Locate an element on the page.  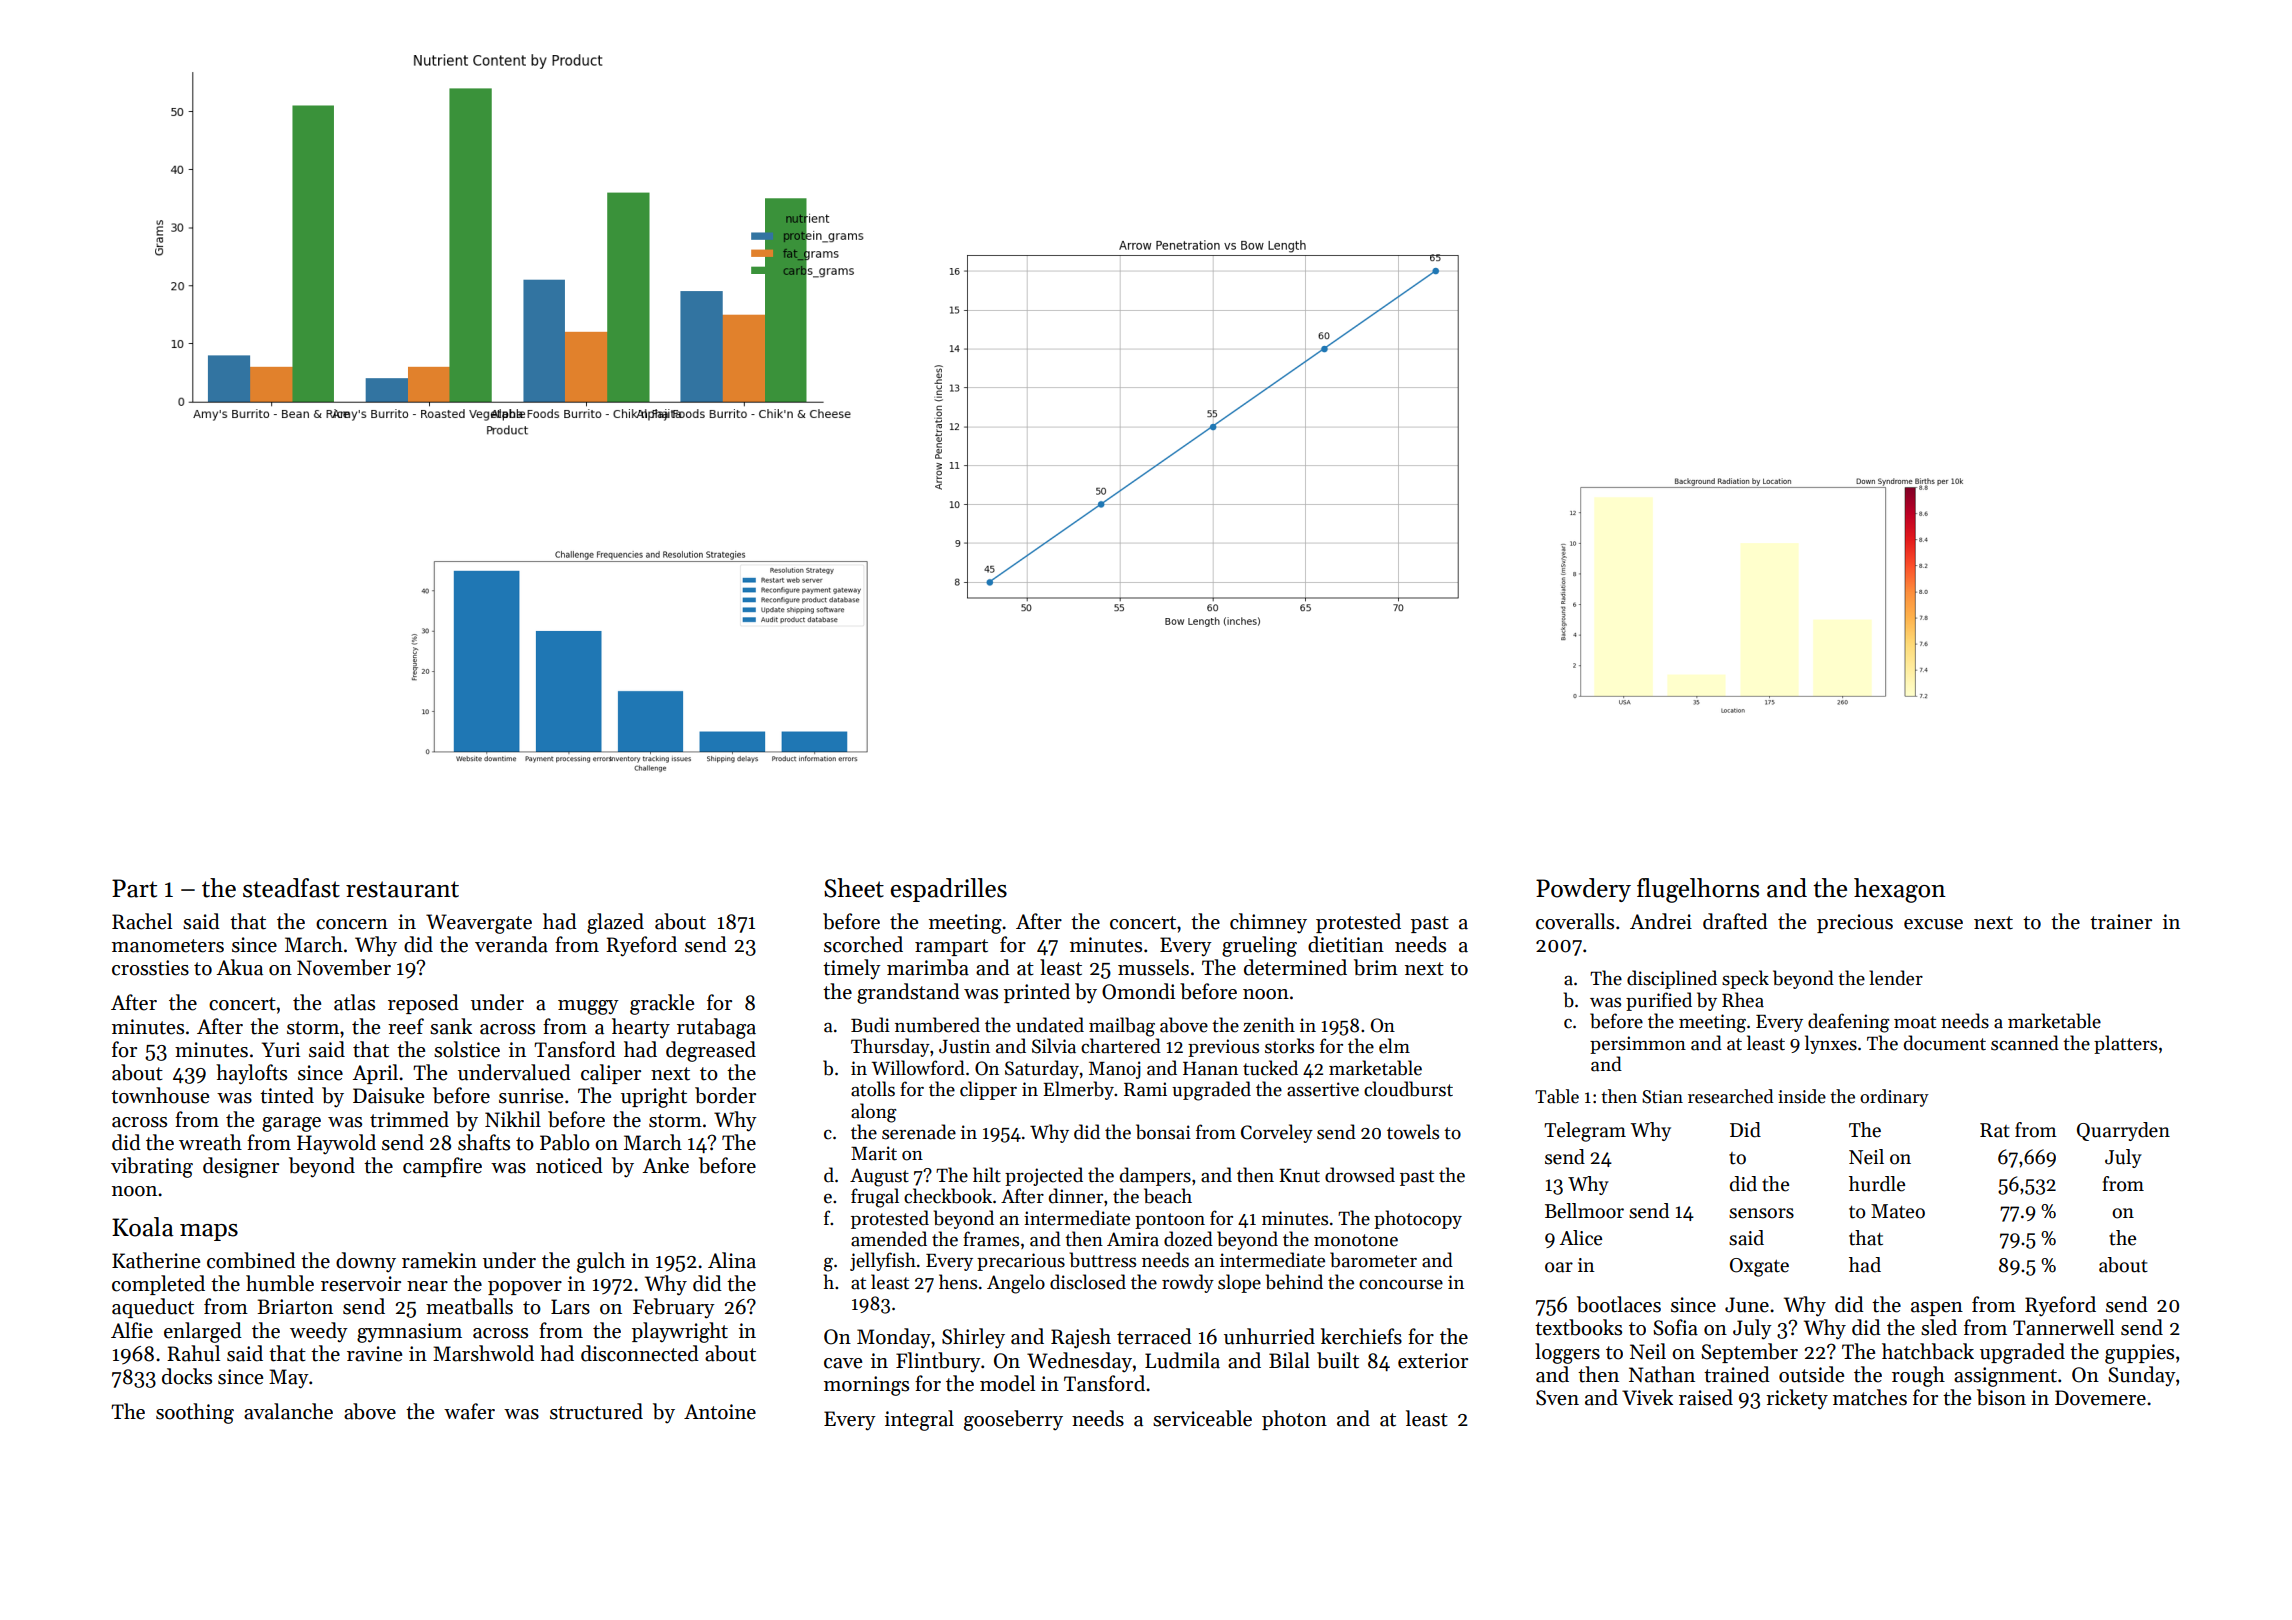
gooseberry is located at coordinates (1013, 1420).
